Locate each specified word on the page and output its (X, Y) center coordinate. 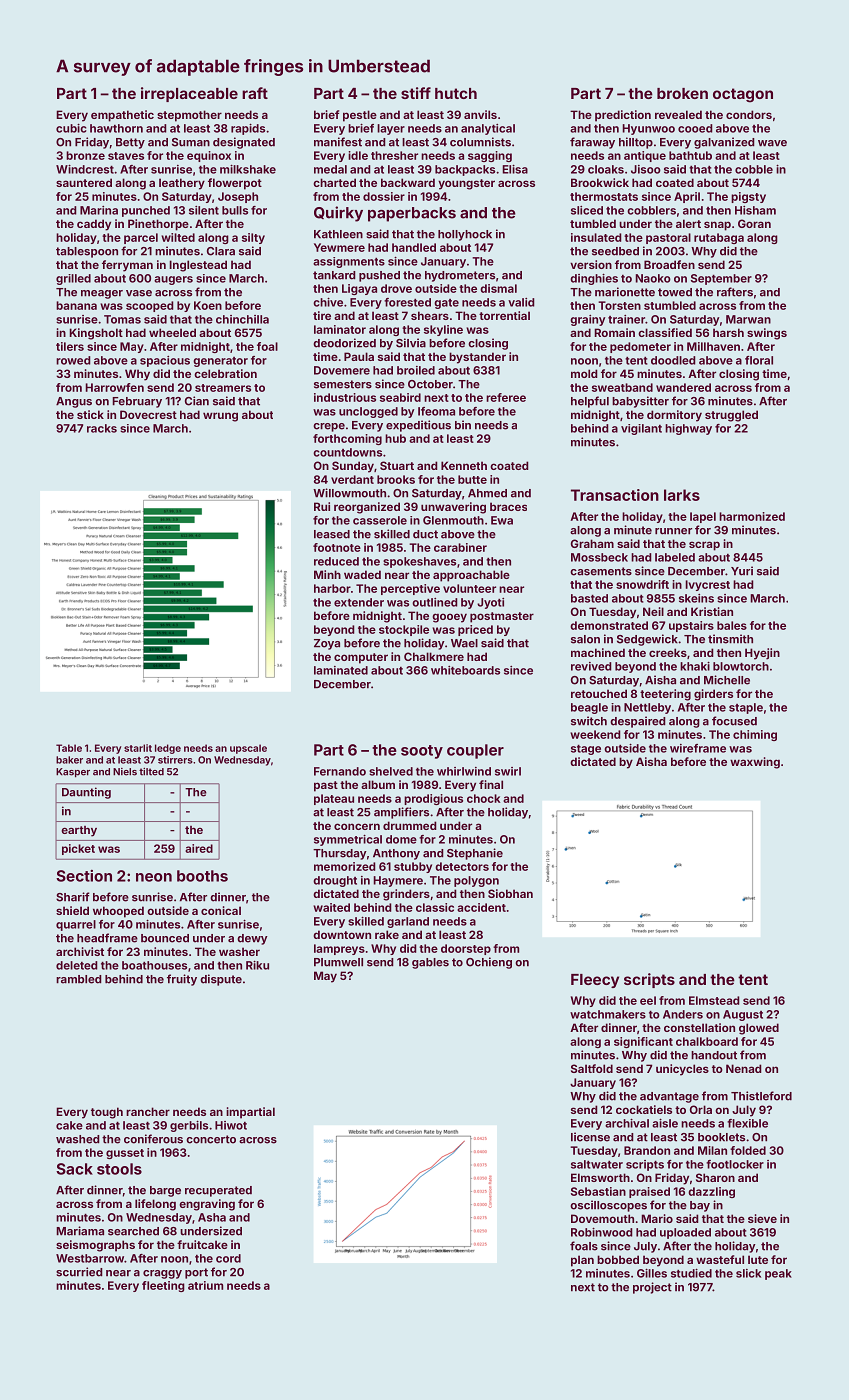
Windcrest (85, 169)
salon (585, 639)
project (652, 1288)
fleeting (163, 1286)
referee (506, 397)
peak (778, 1274)
